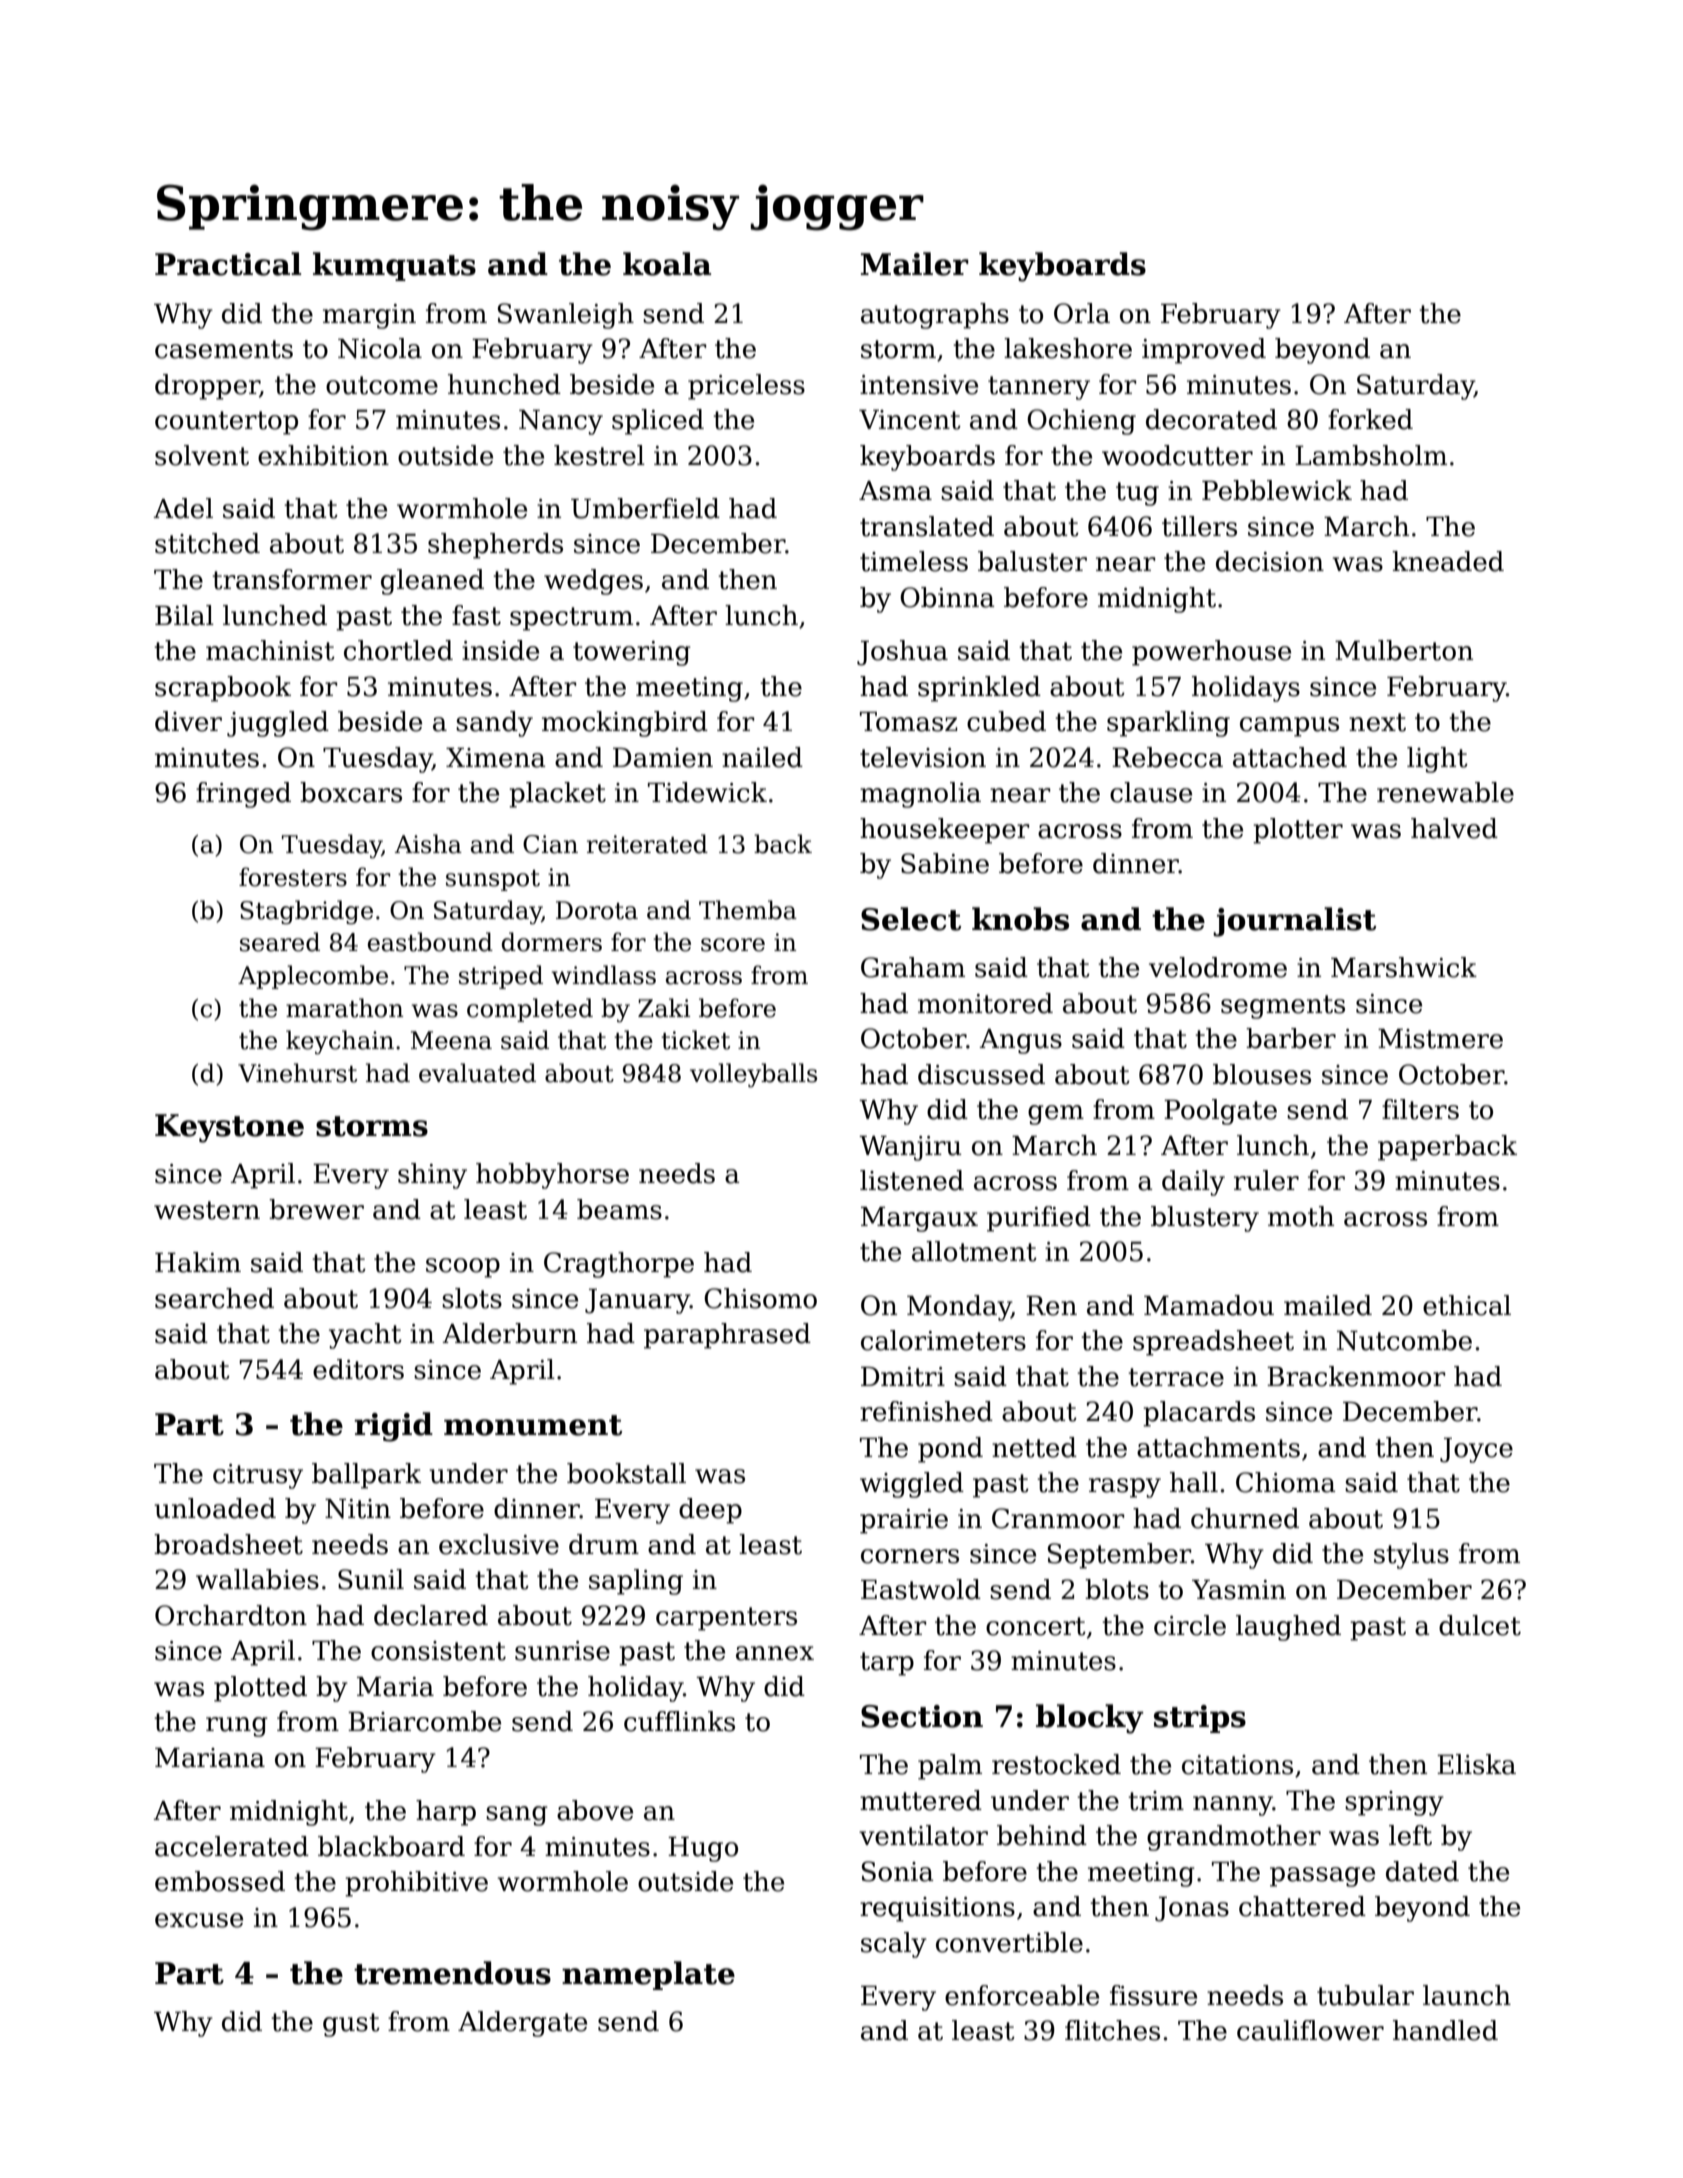 The width and height of the page is (1683, 2178). Describe the element at coordinates (903, 1377) in the page. I see `Dmitri` at that location.
